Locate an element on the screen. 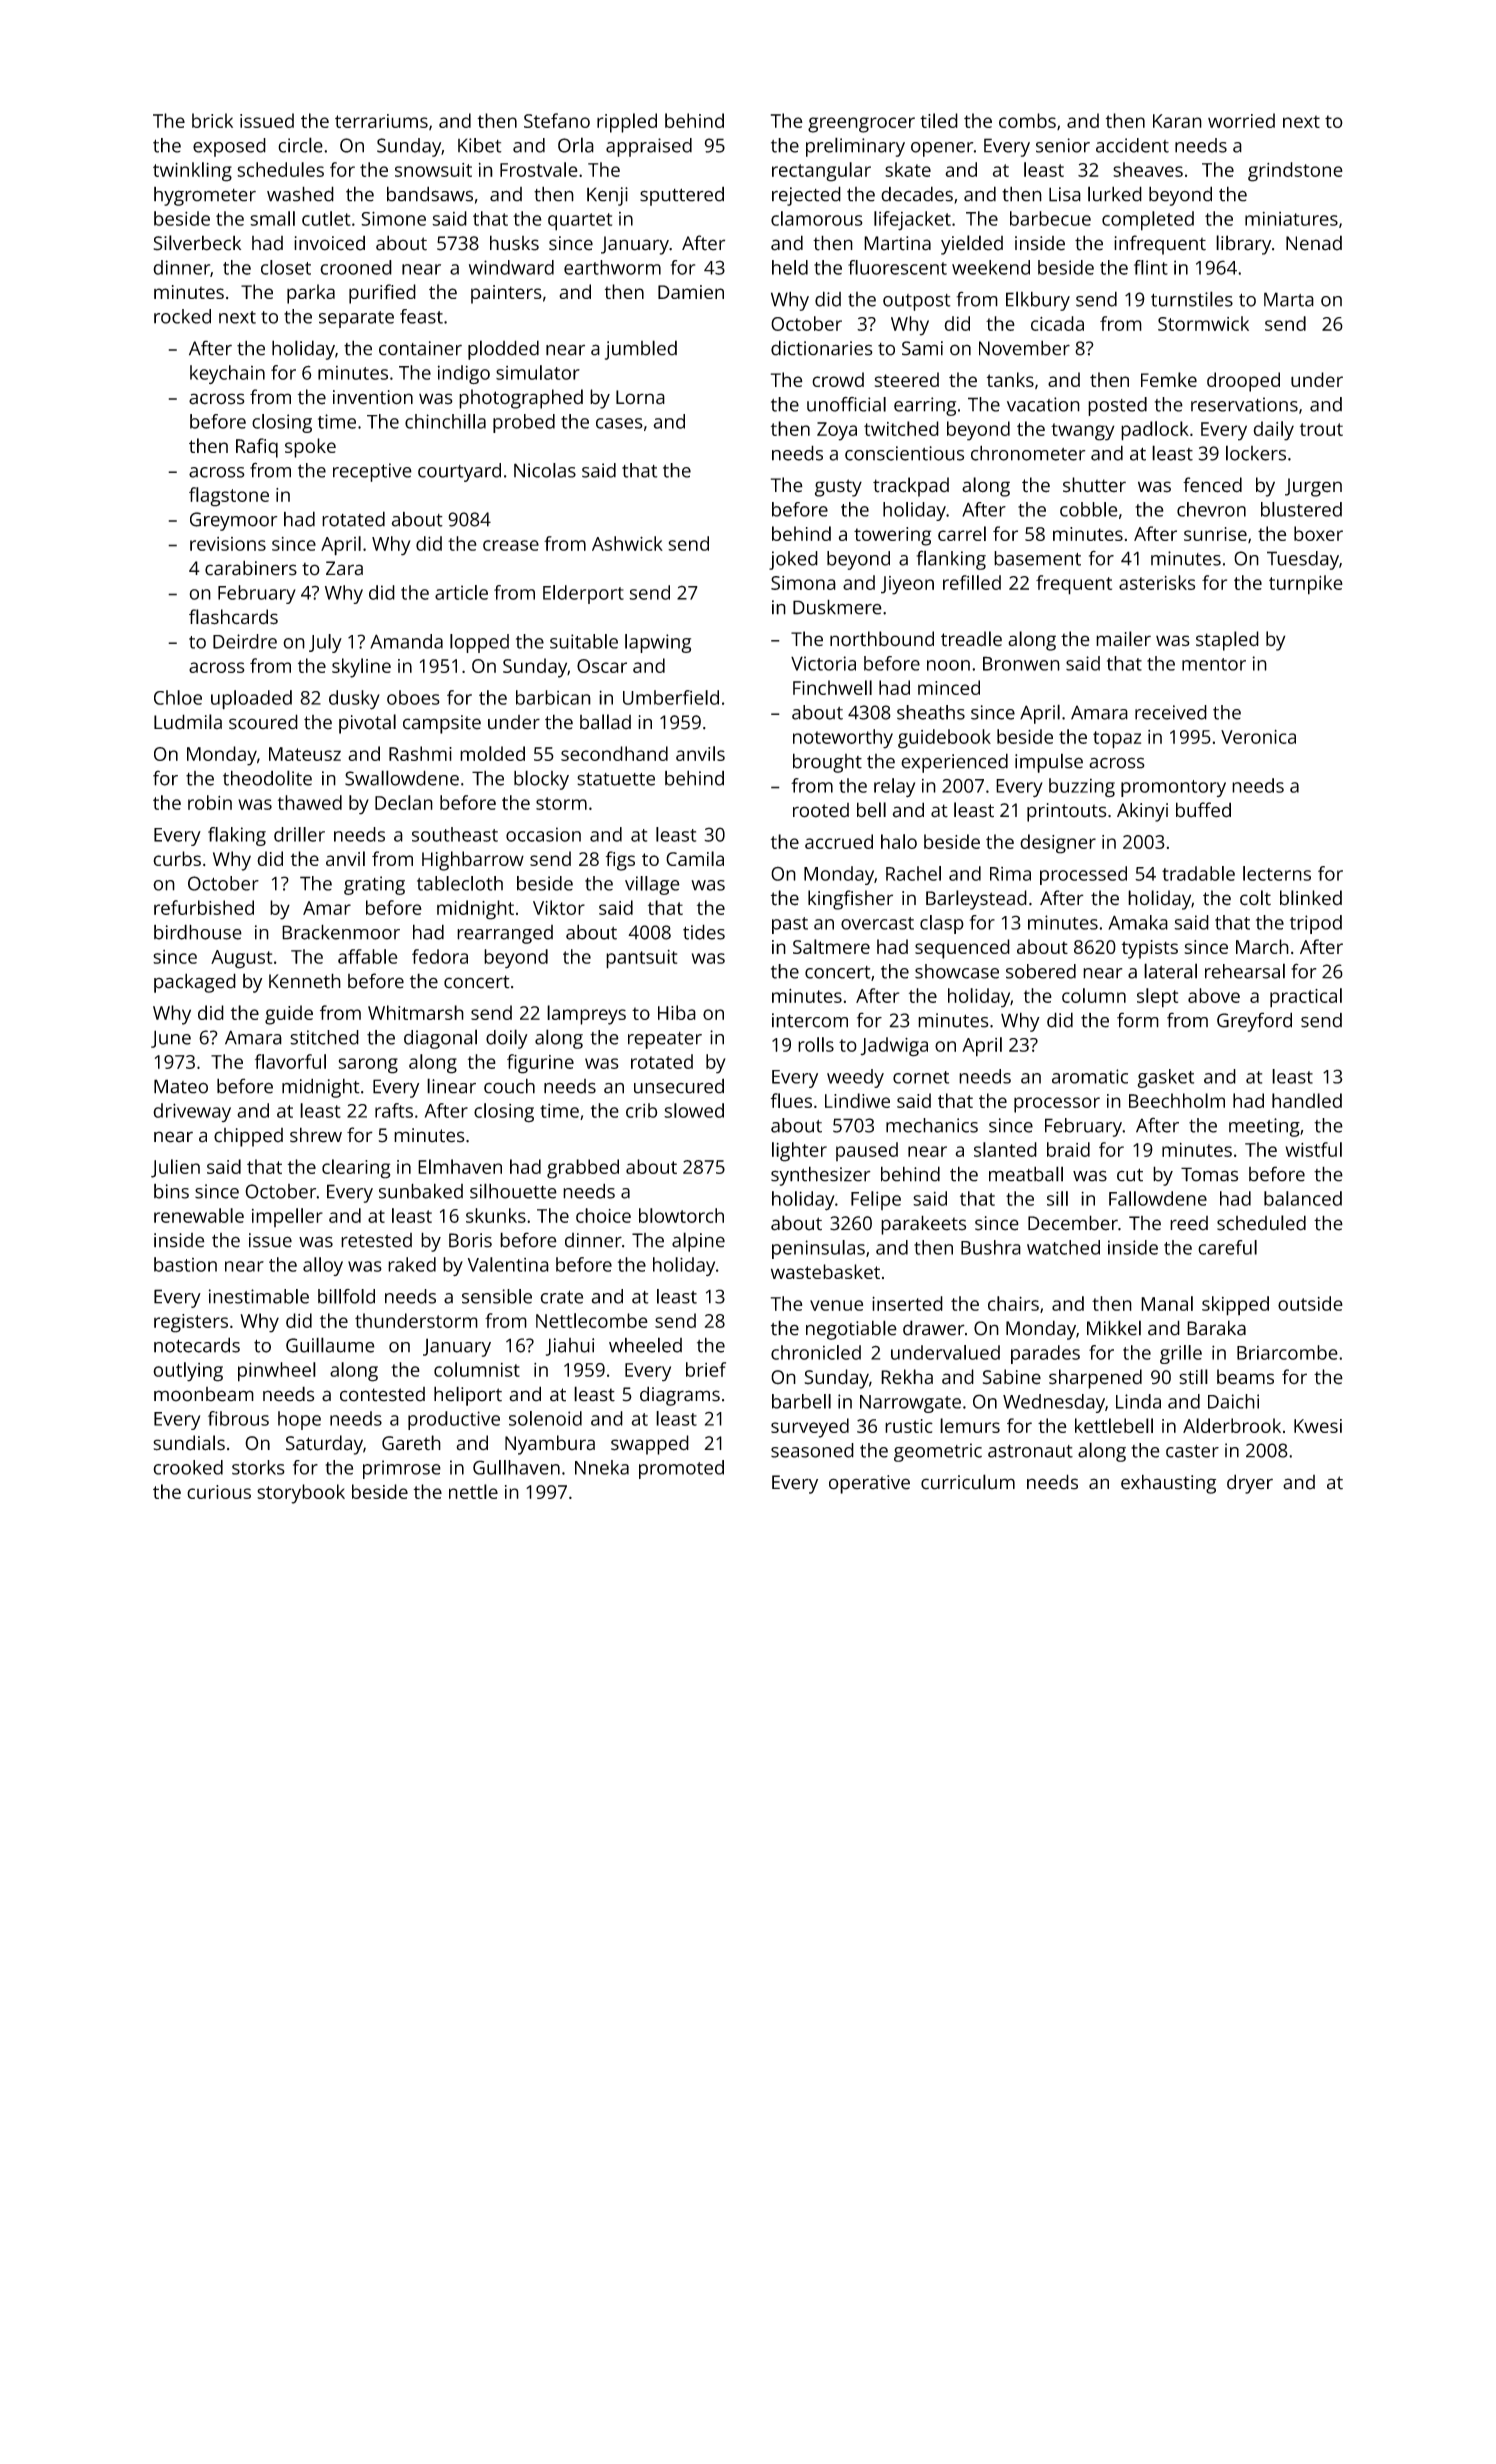 This screenshot has width=1496, height=2464. curious is located at coordinates (219, 1492).
